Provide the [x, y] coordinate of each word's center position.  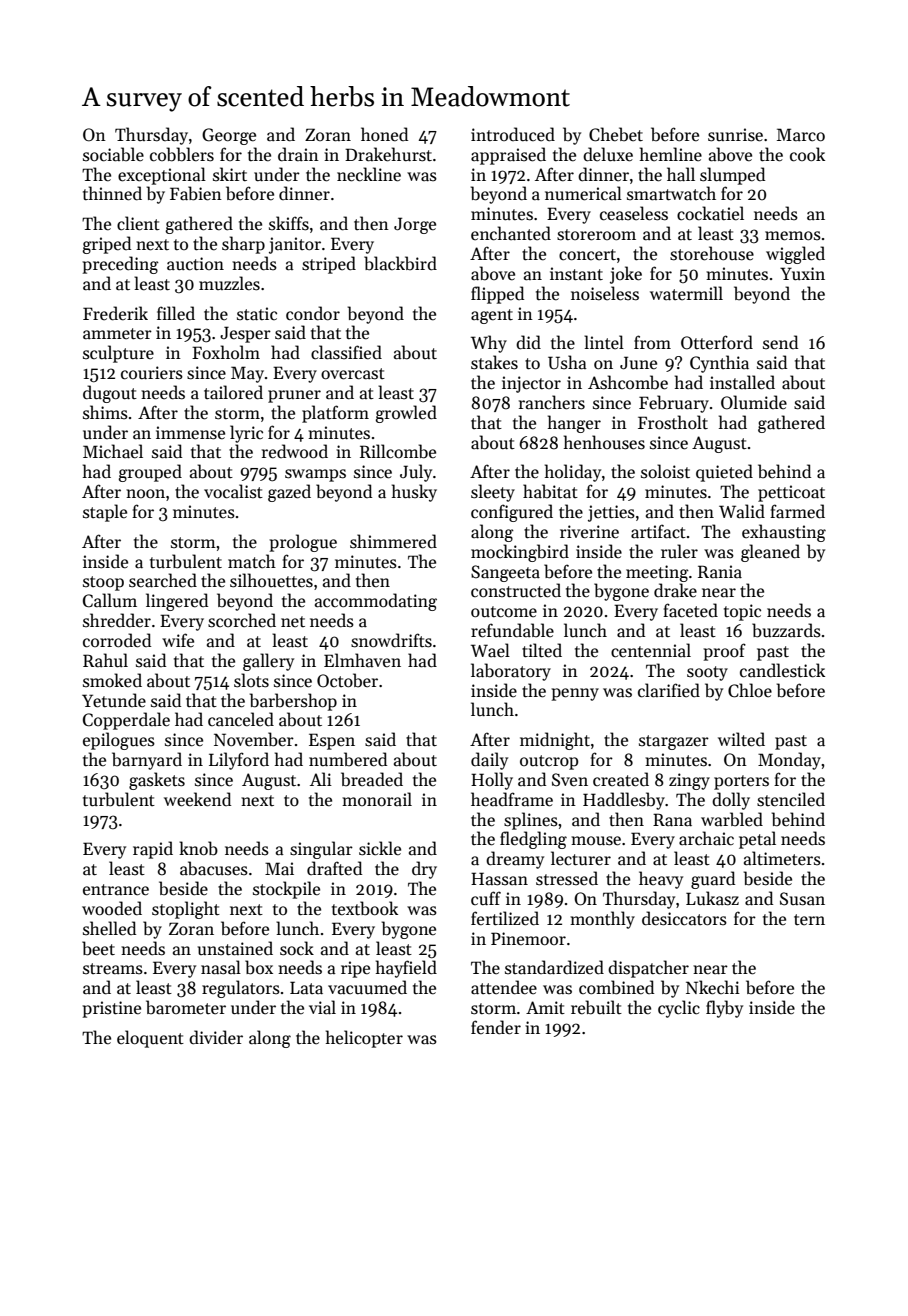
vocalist [233, 491]
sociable [113, 154]
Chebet [616, 134]
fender [496, 1027]
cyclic [679, 1009]
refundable [512, 630]
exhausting [784, 533]
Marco [801, 135]
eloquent [150, 1039]
